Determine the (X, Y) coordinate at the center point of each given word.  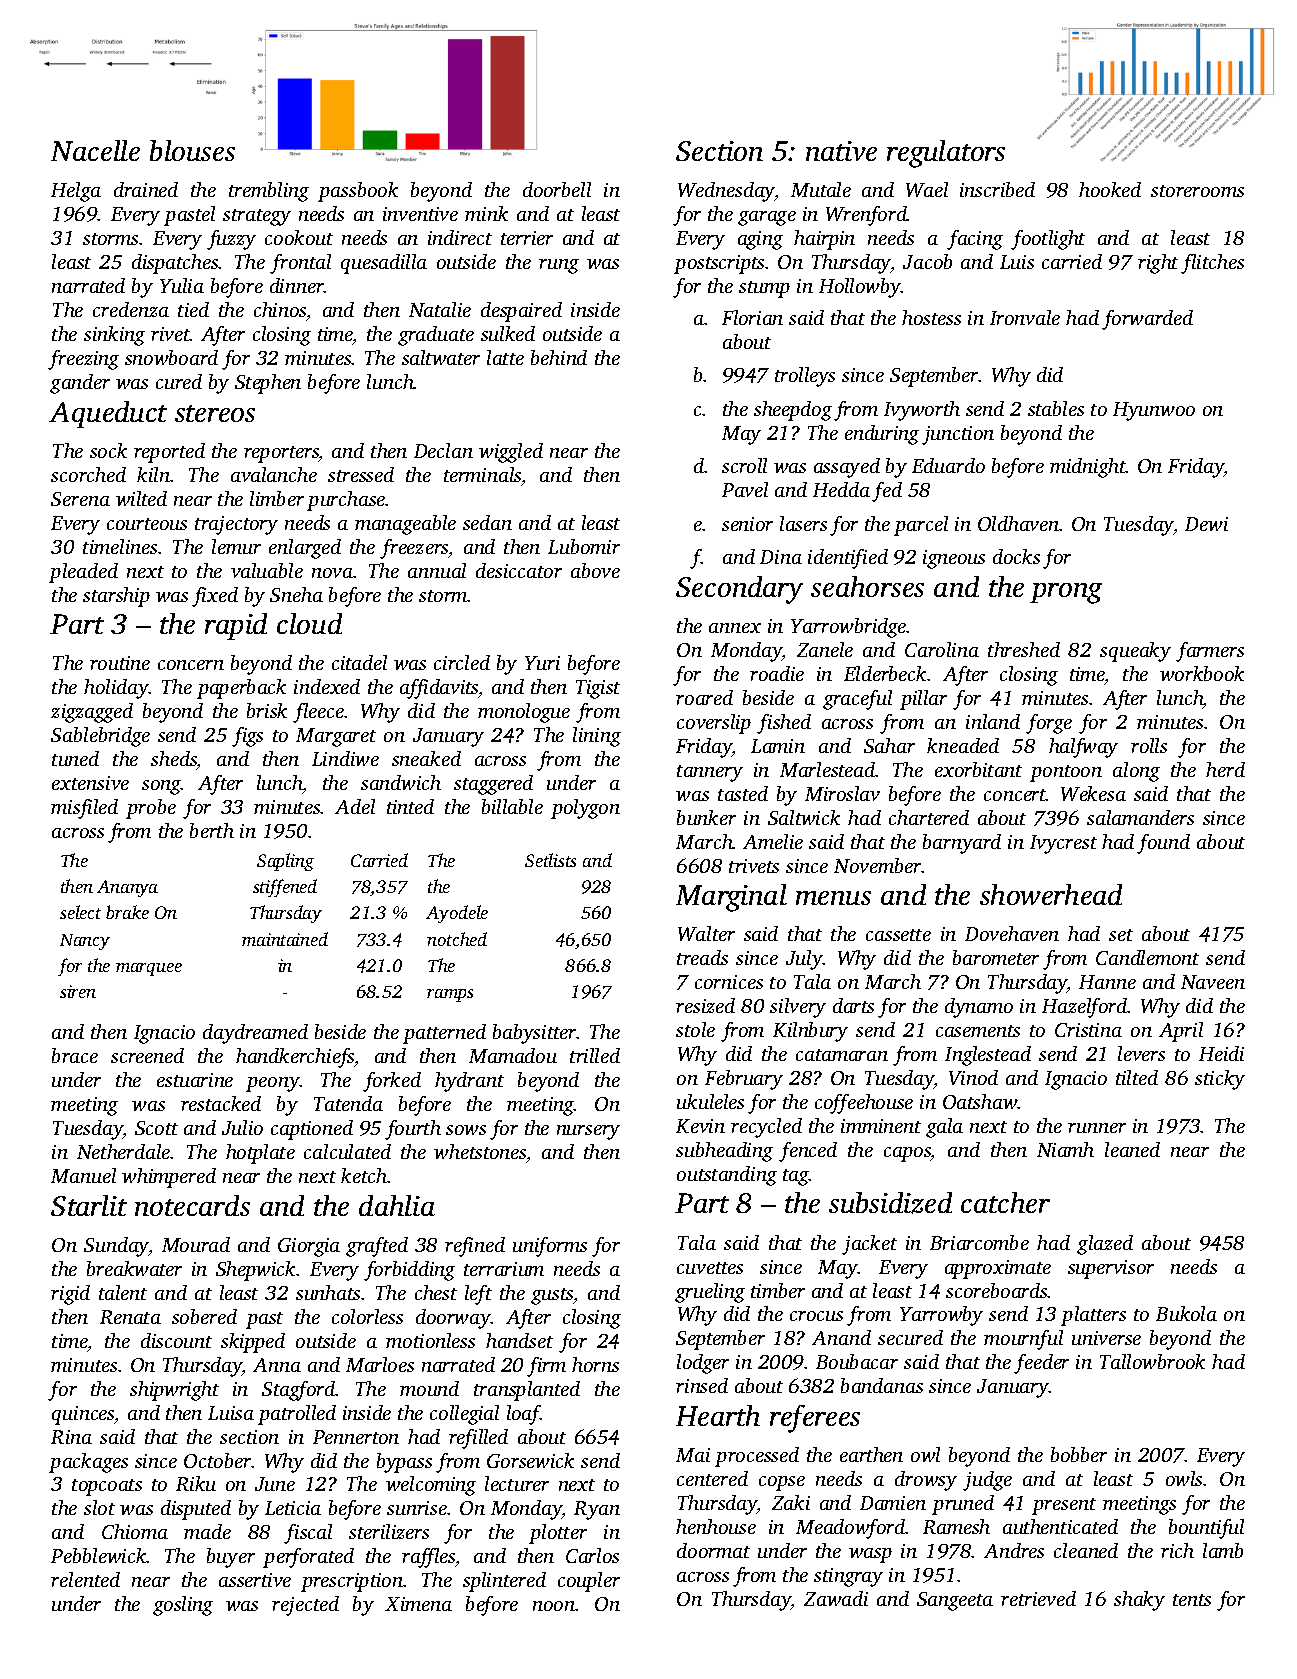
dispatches (175, 264)
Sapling (285, 862)
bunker (706, 817)
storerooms (1197, 191)
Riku (196, 1483)
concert (1015, 795)
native (841, 151)
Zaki (791, 1502)
